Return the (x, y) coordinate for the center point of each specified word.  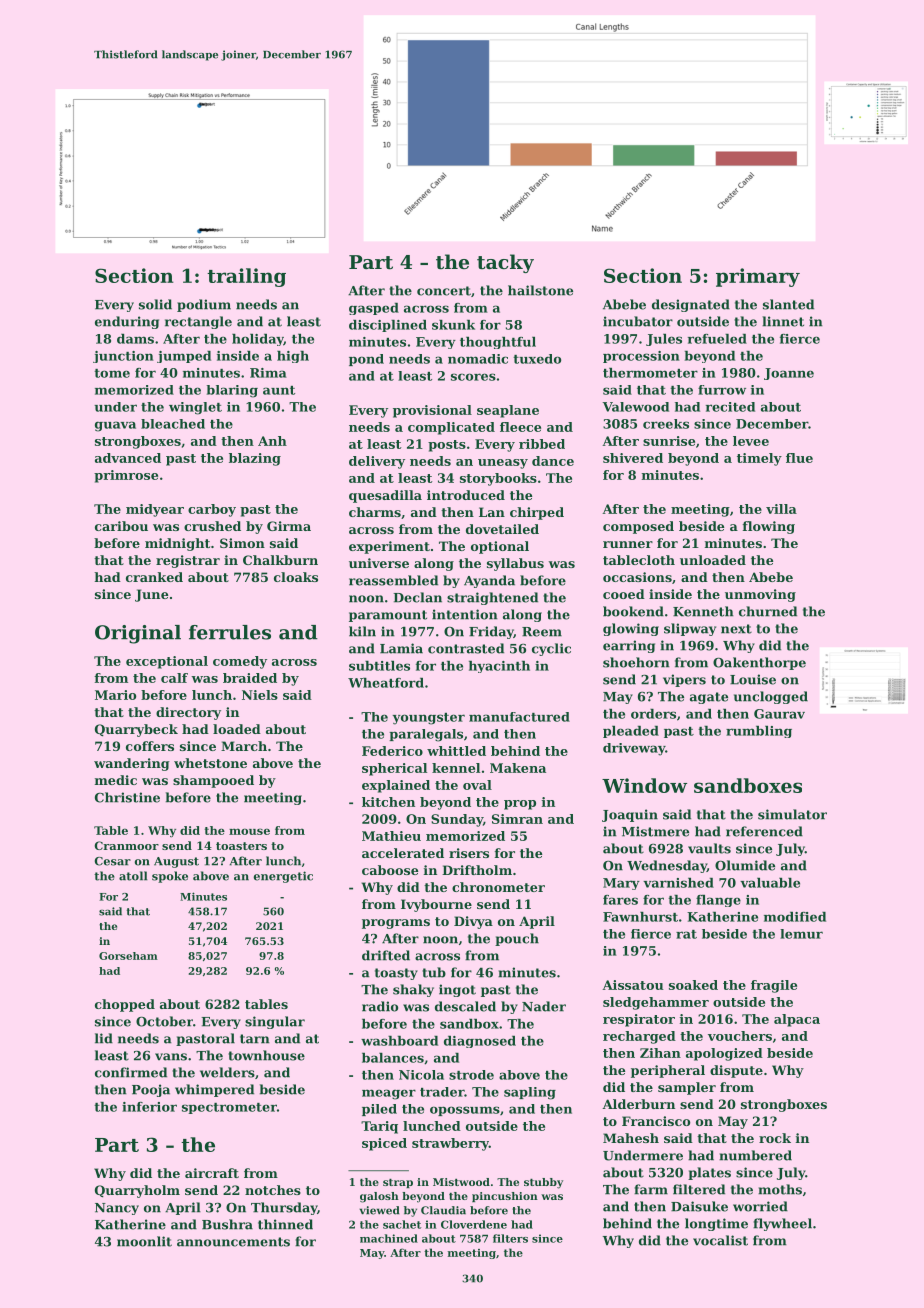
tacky (505, 263)
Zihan (660, 1053)
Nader (544, 1006)
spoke (170, 877)
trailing (246, 277)
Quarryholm (137, 1191)
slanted (788, 304)
